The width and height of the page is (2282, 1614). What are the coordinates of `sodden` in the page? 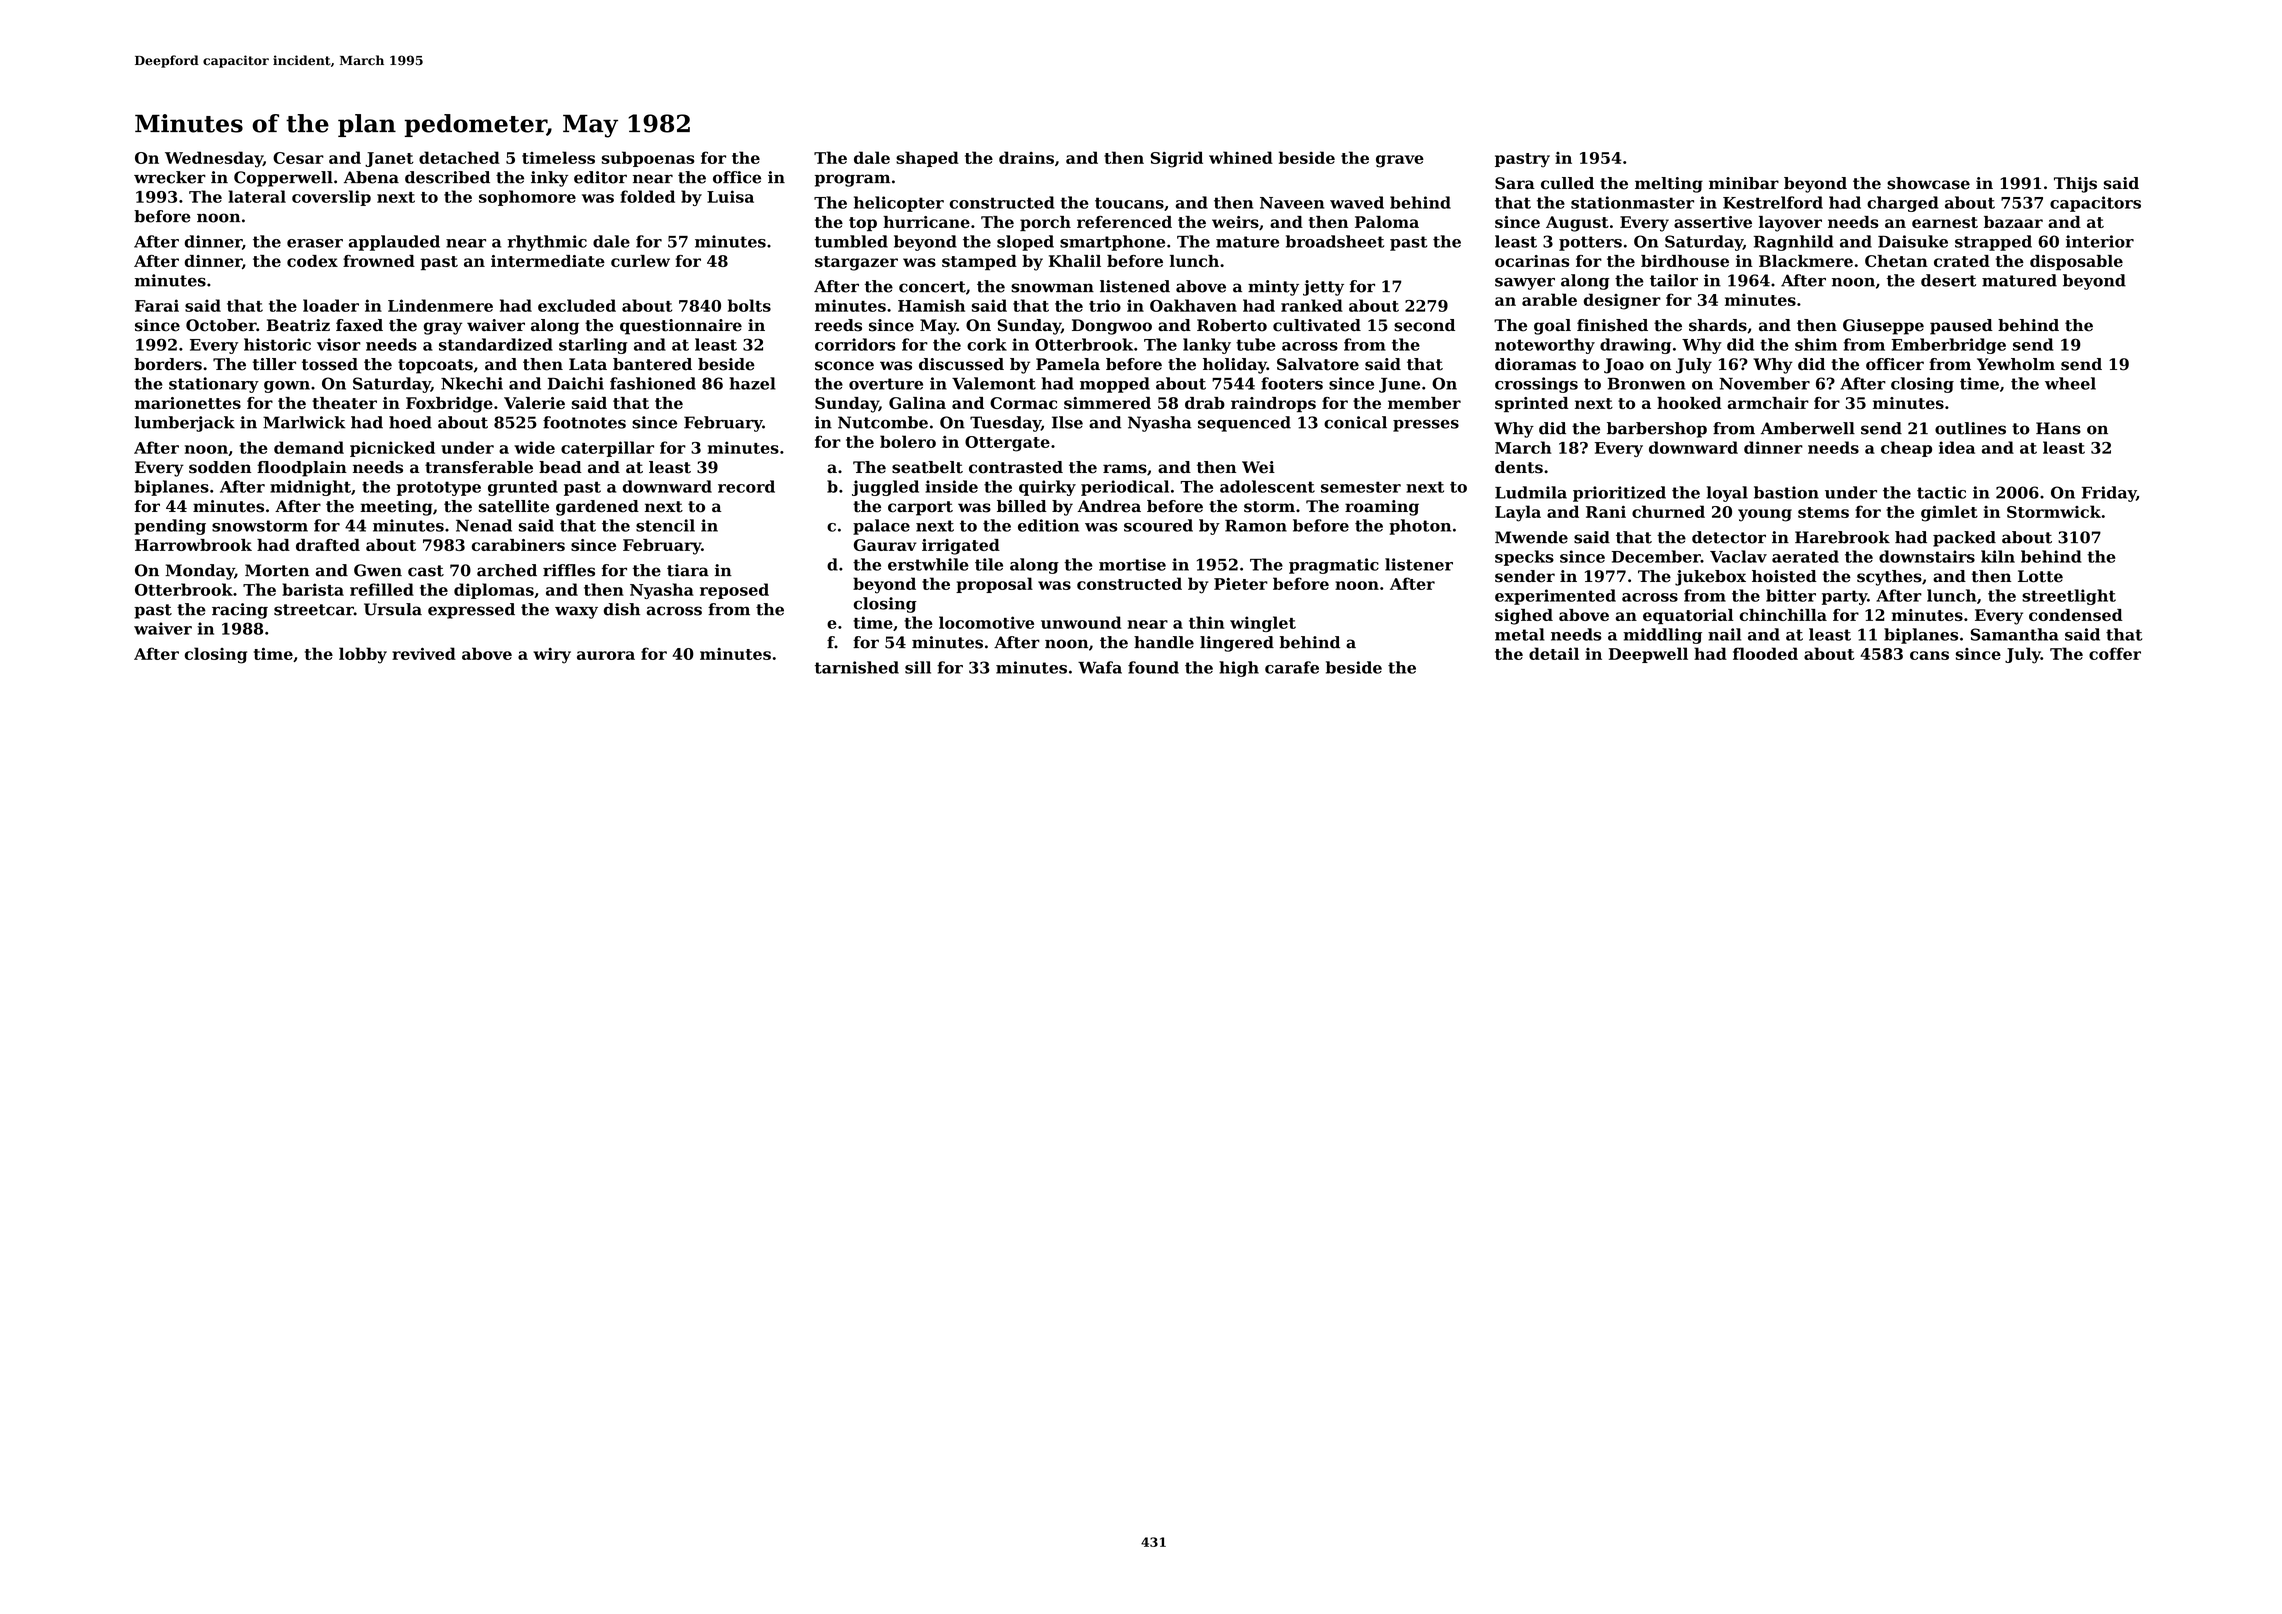 It's located at (220, 467).
